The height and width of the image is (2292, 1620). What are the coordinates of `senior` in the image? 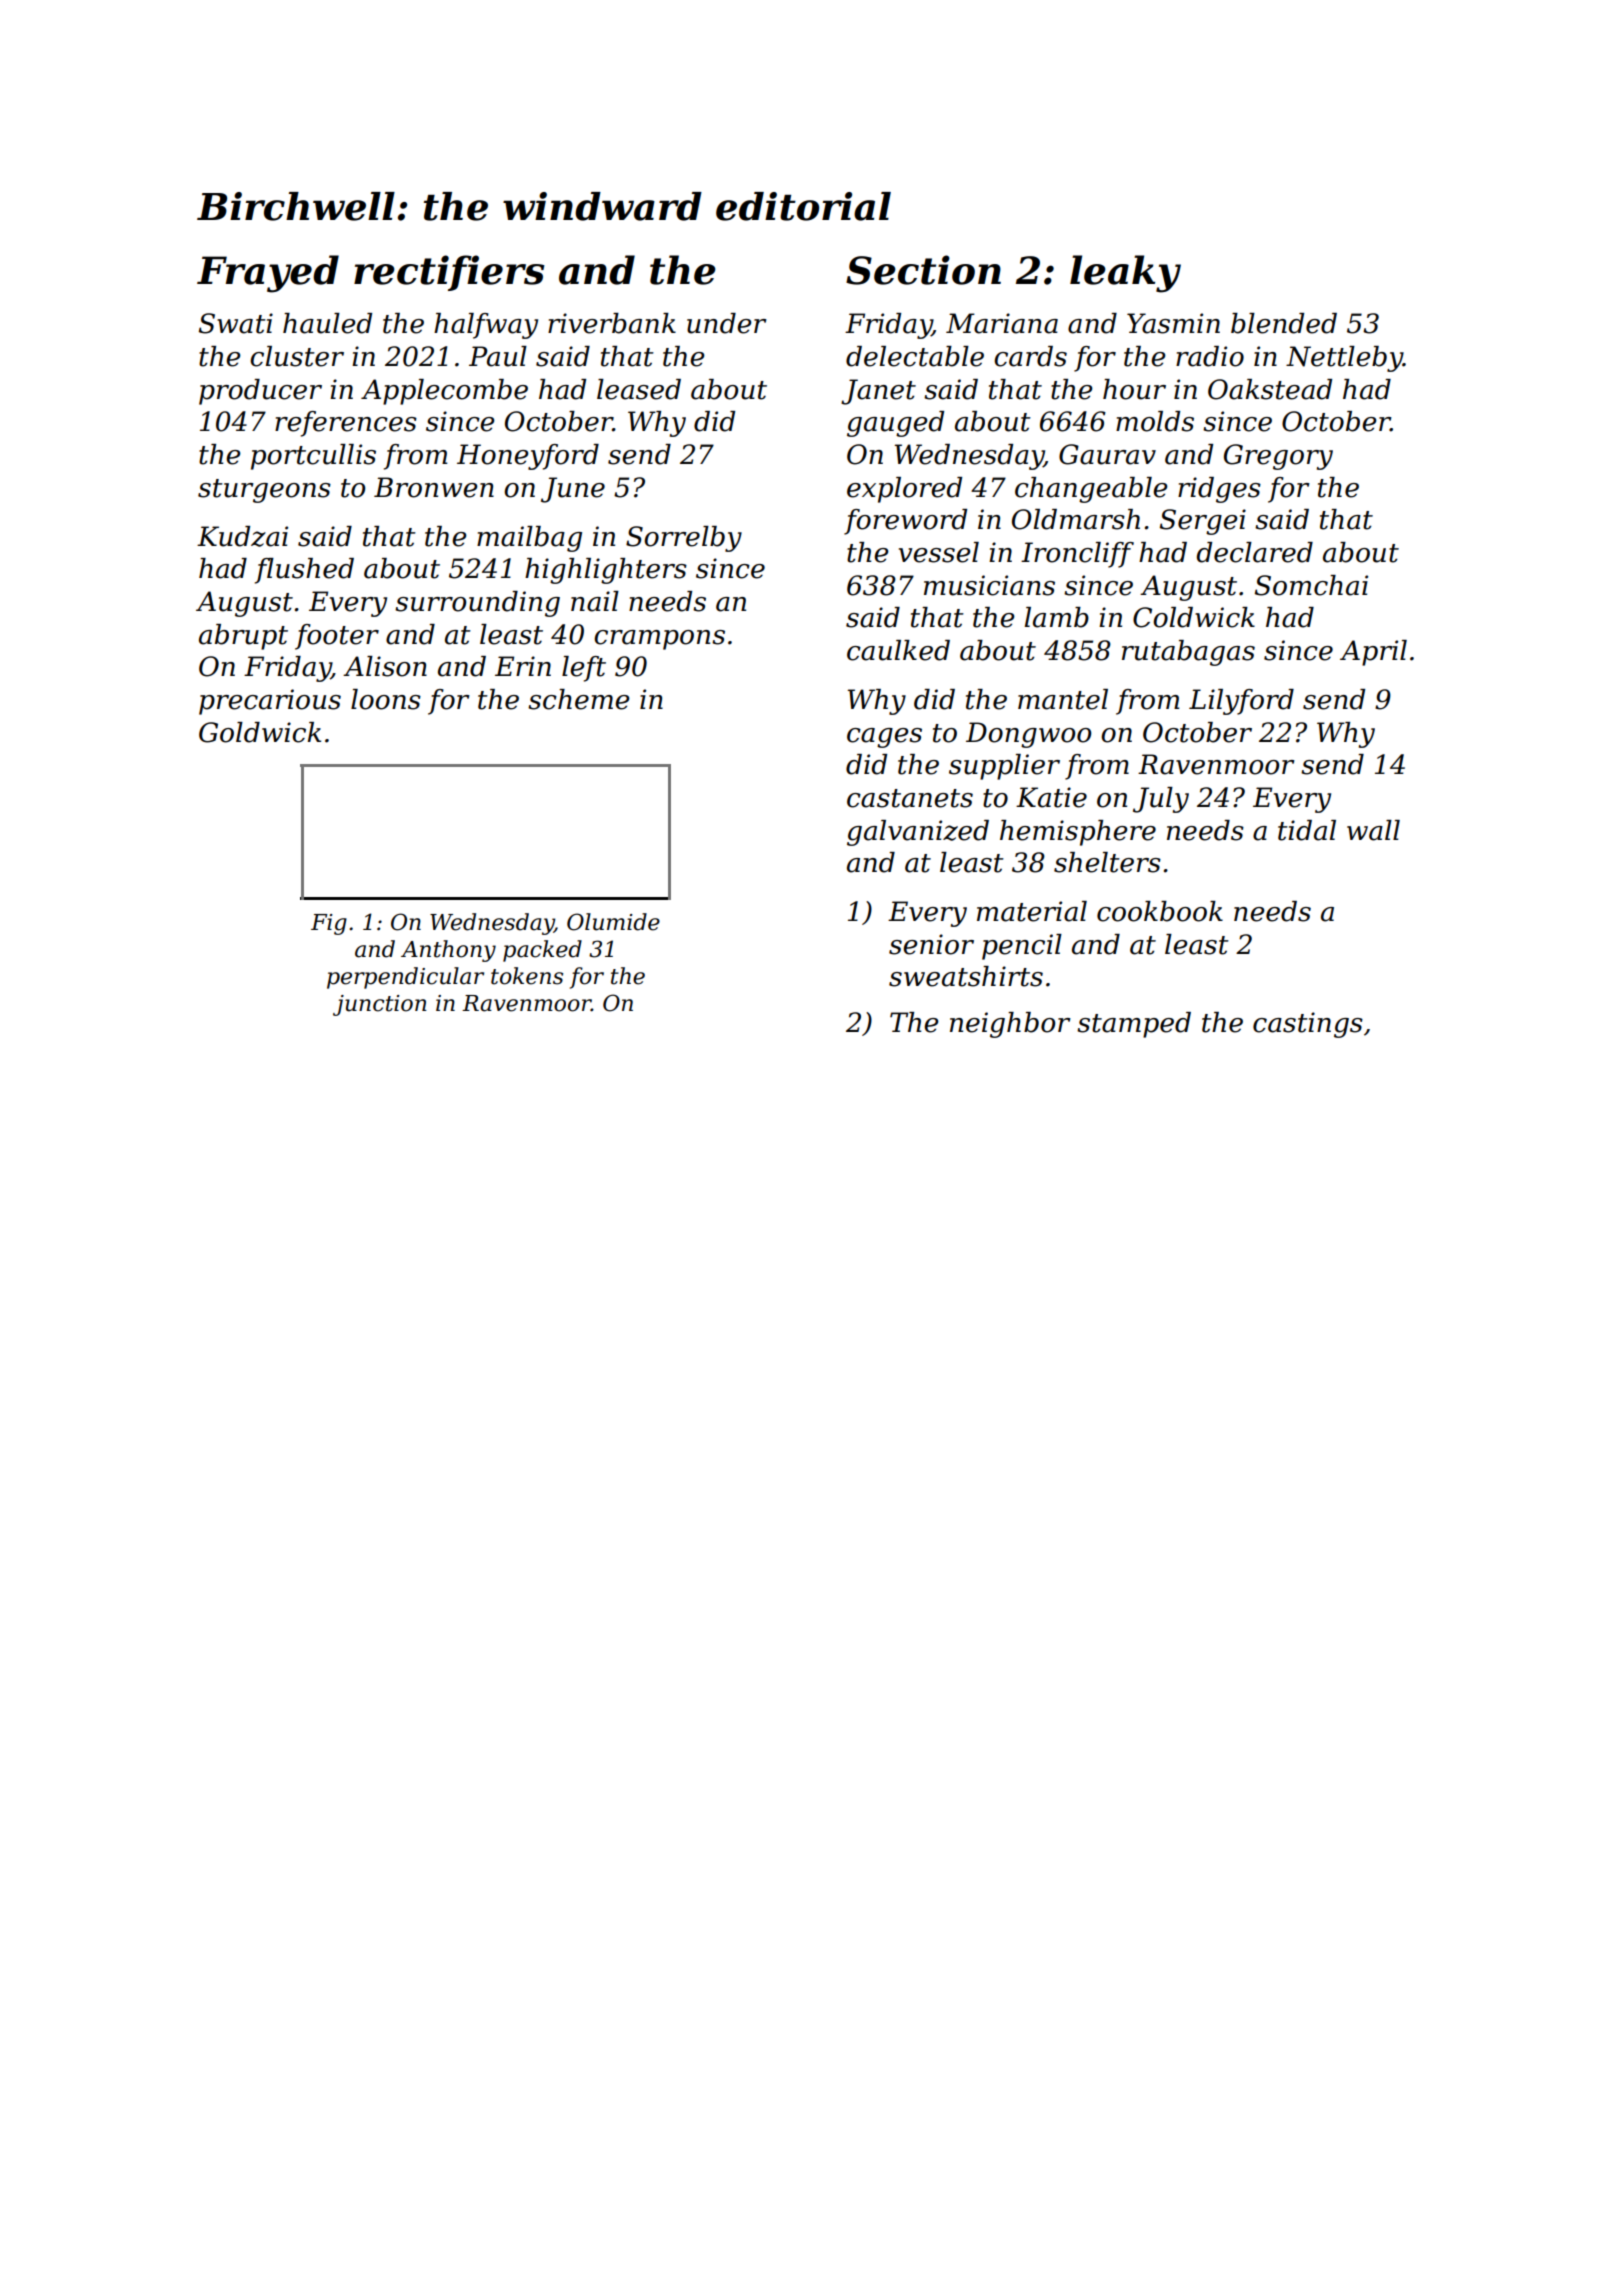 It's located at (931, 944).
